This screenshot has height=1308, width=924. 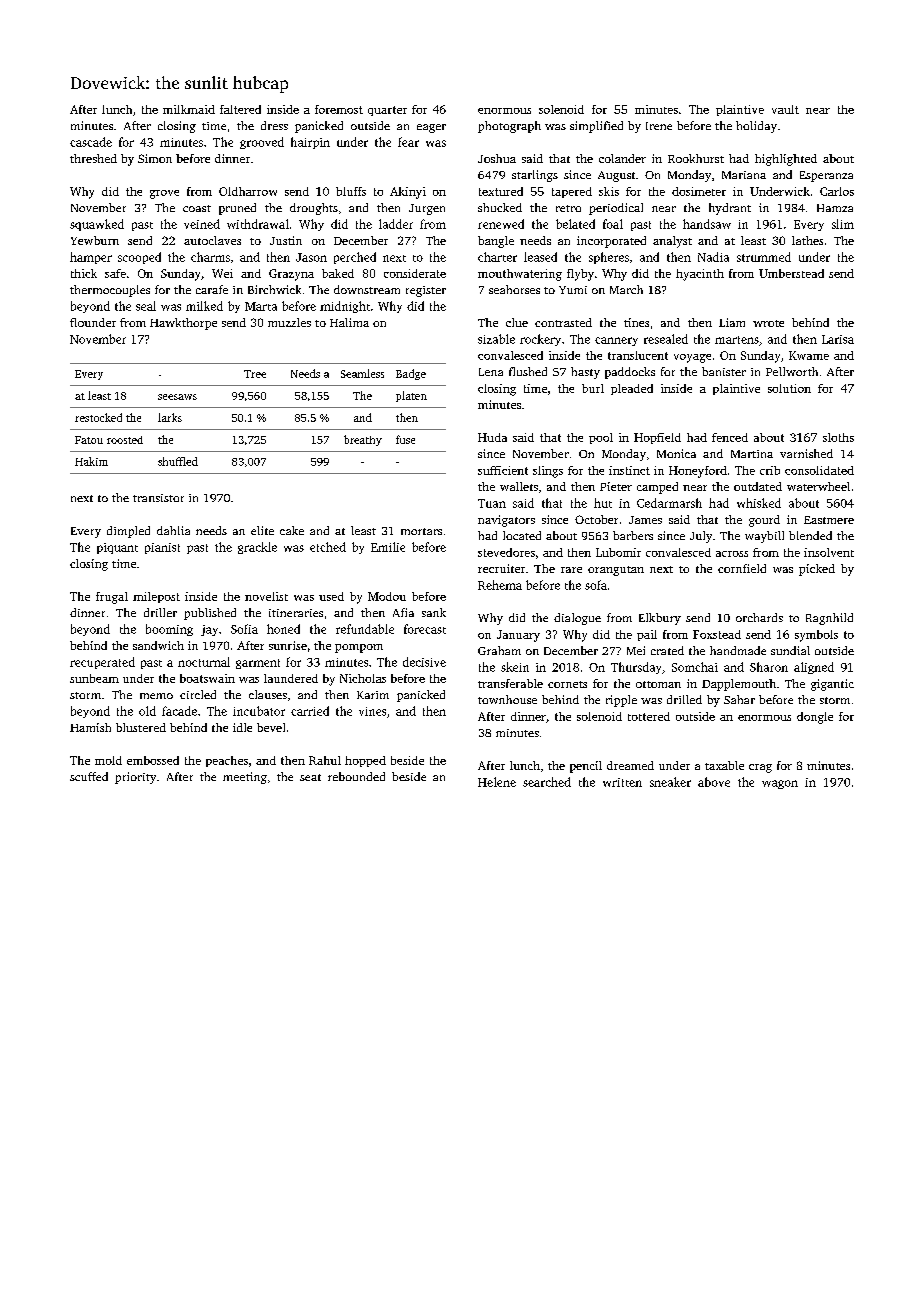 What do you see at coordinates (785, 109) in the screenshot?
I see `vault` at bounding box center [785, 109].
